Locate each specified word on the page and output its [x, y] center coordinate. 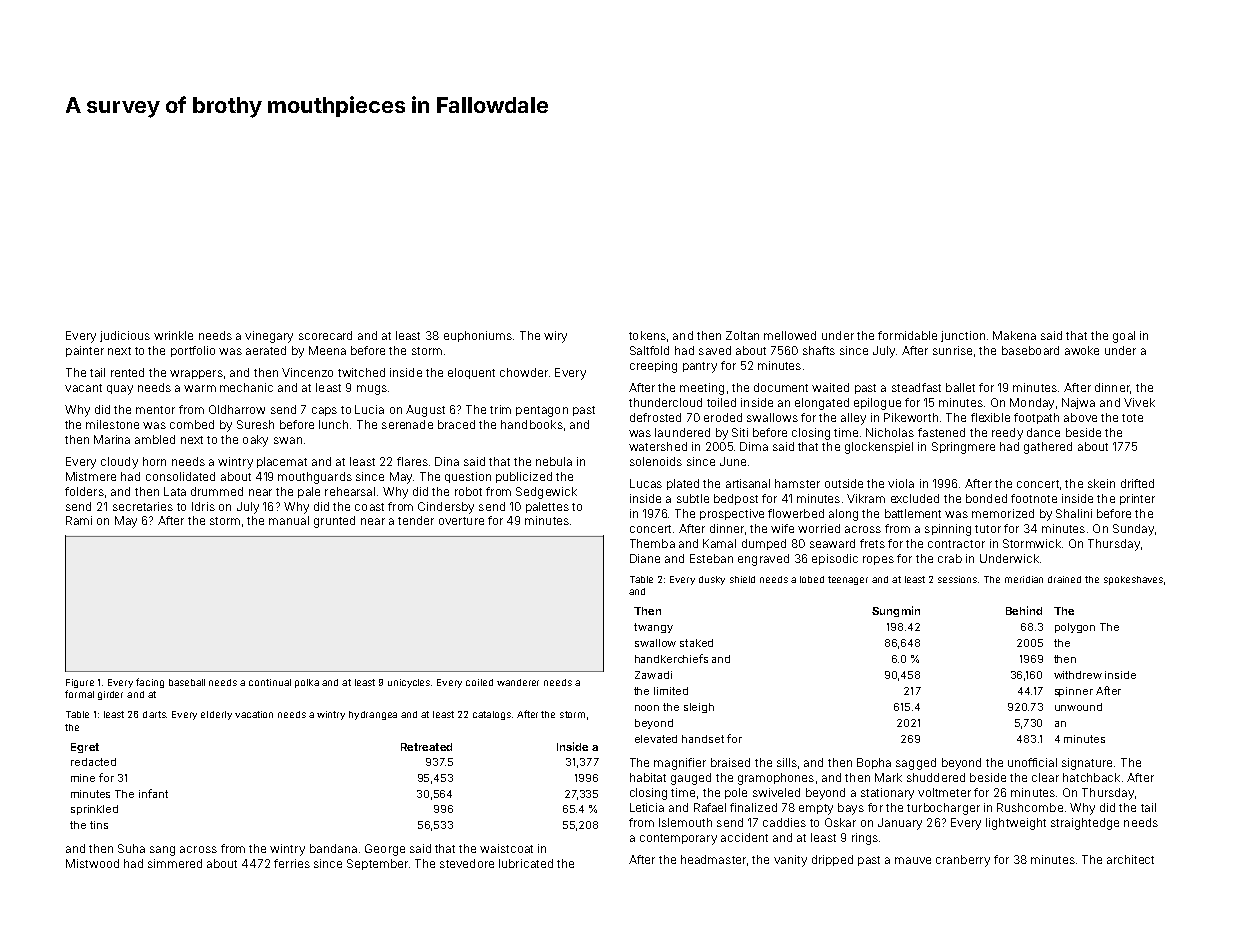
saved [715, 350]
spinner [1074, 692]
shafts [819, 350]
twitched [361, 372]
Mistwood [92, 863]
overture [461, 521]
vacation [254, 714]
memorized [1003, 513]
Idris [203, 506]
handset [703, 739]
